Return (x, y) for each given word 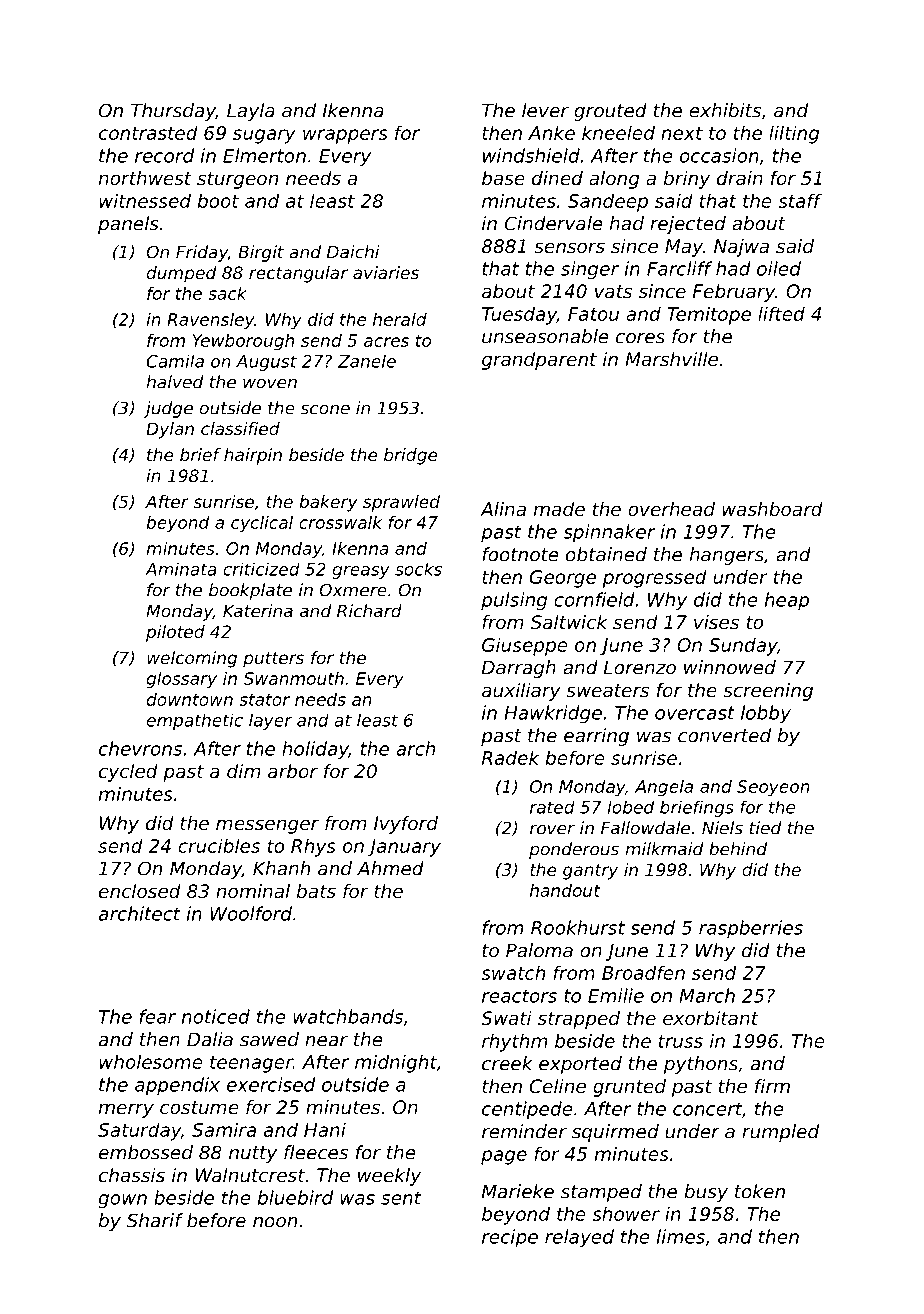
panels (128, 225)
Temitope (709, 315)
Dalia (210, 1039)
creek (507, 1063)
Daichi (353, 252)
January (404, 848)
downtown (190, 699)
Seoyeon (773, 788)
